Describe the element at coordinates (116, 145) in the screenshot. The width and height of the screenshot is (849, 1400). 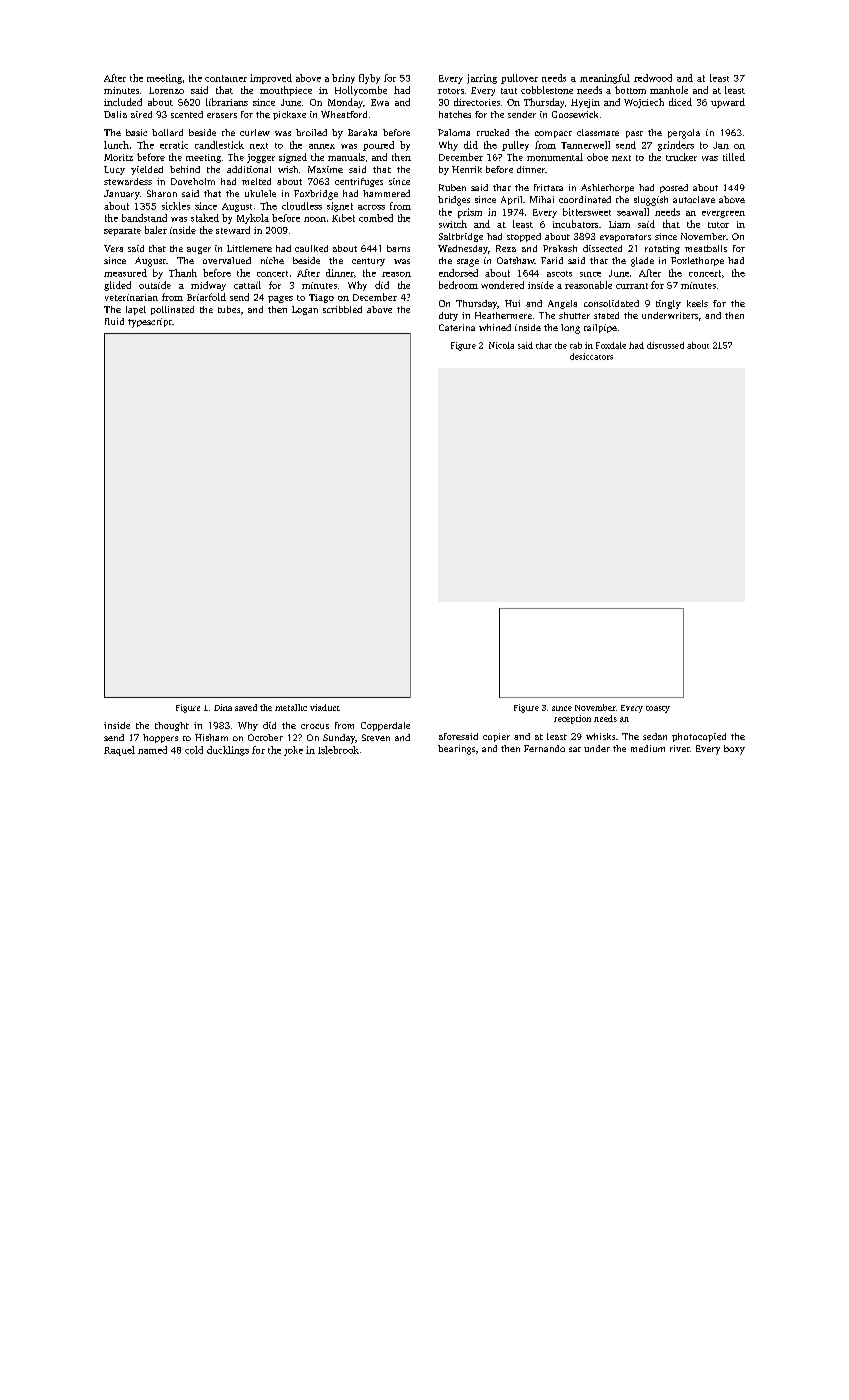
I see `lunch` at that location.
